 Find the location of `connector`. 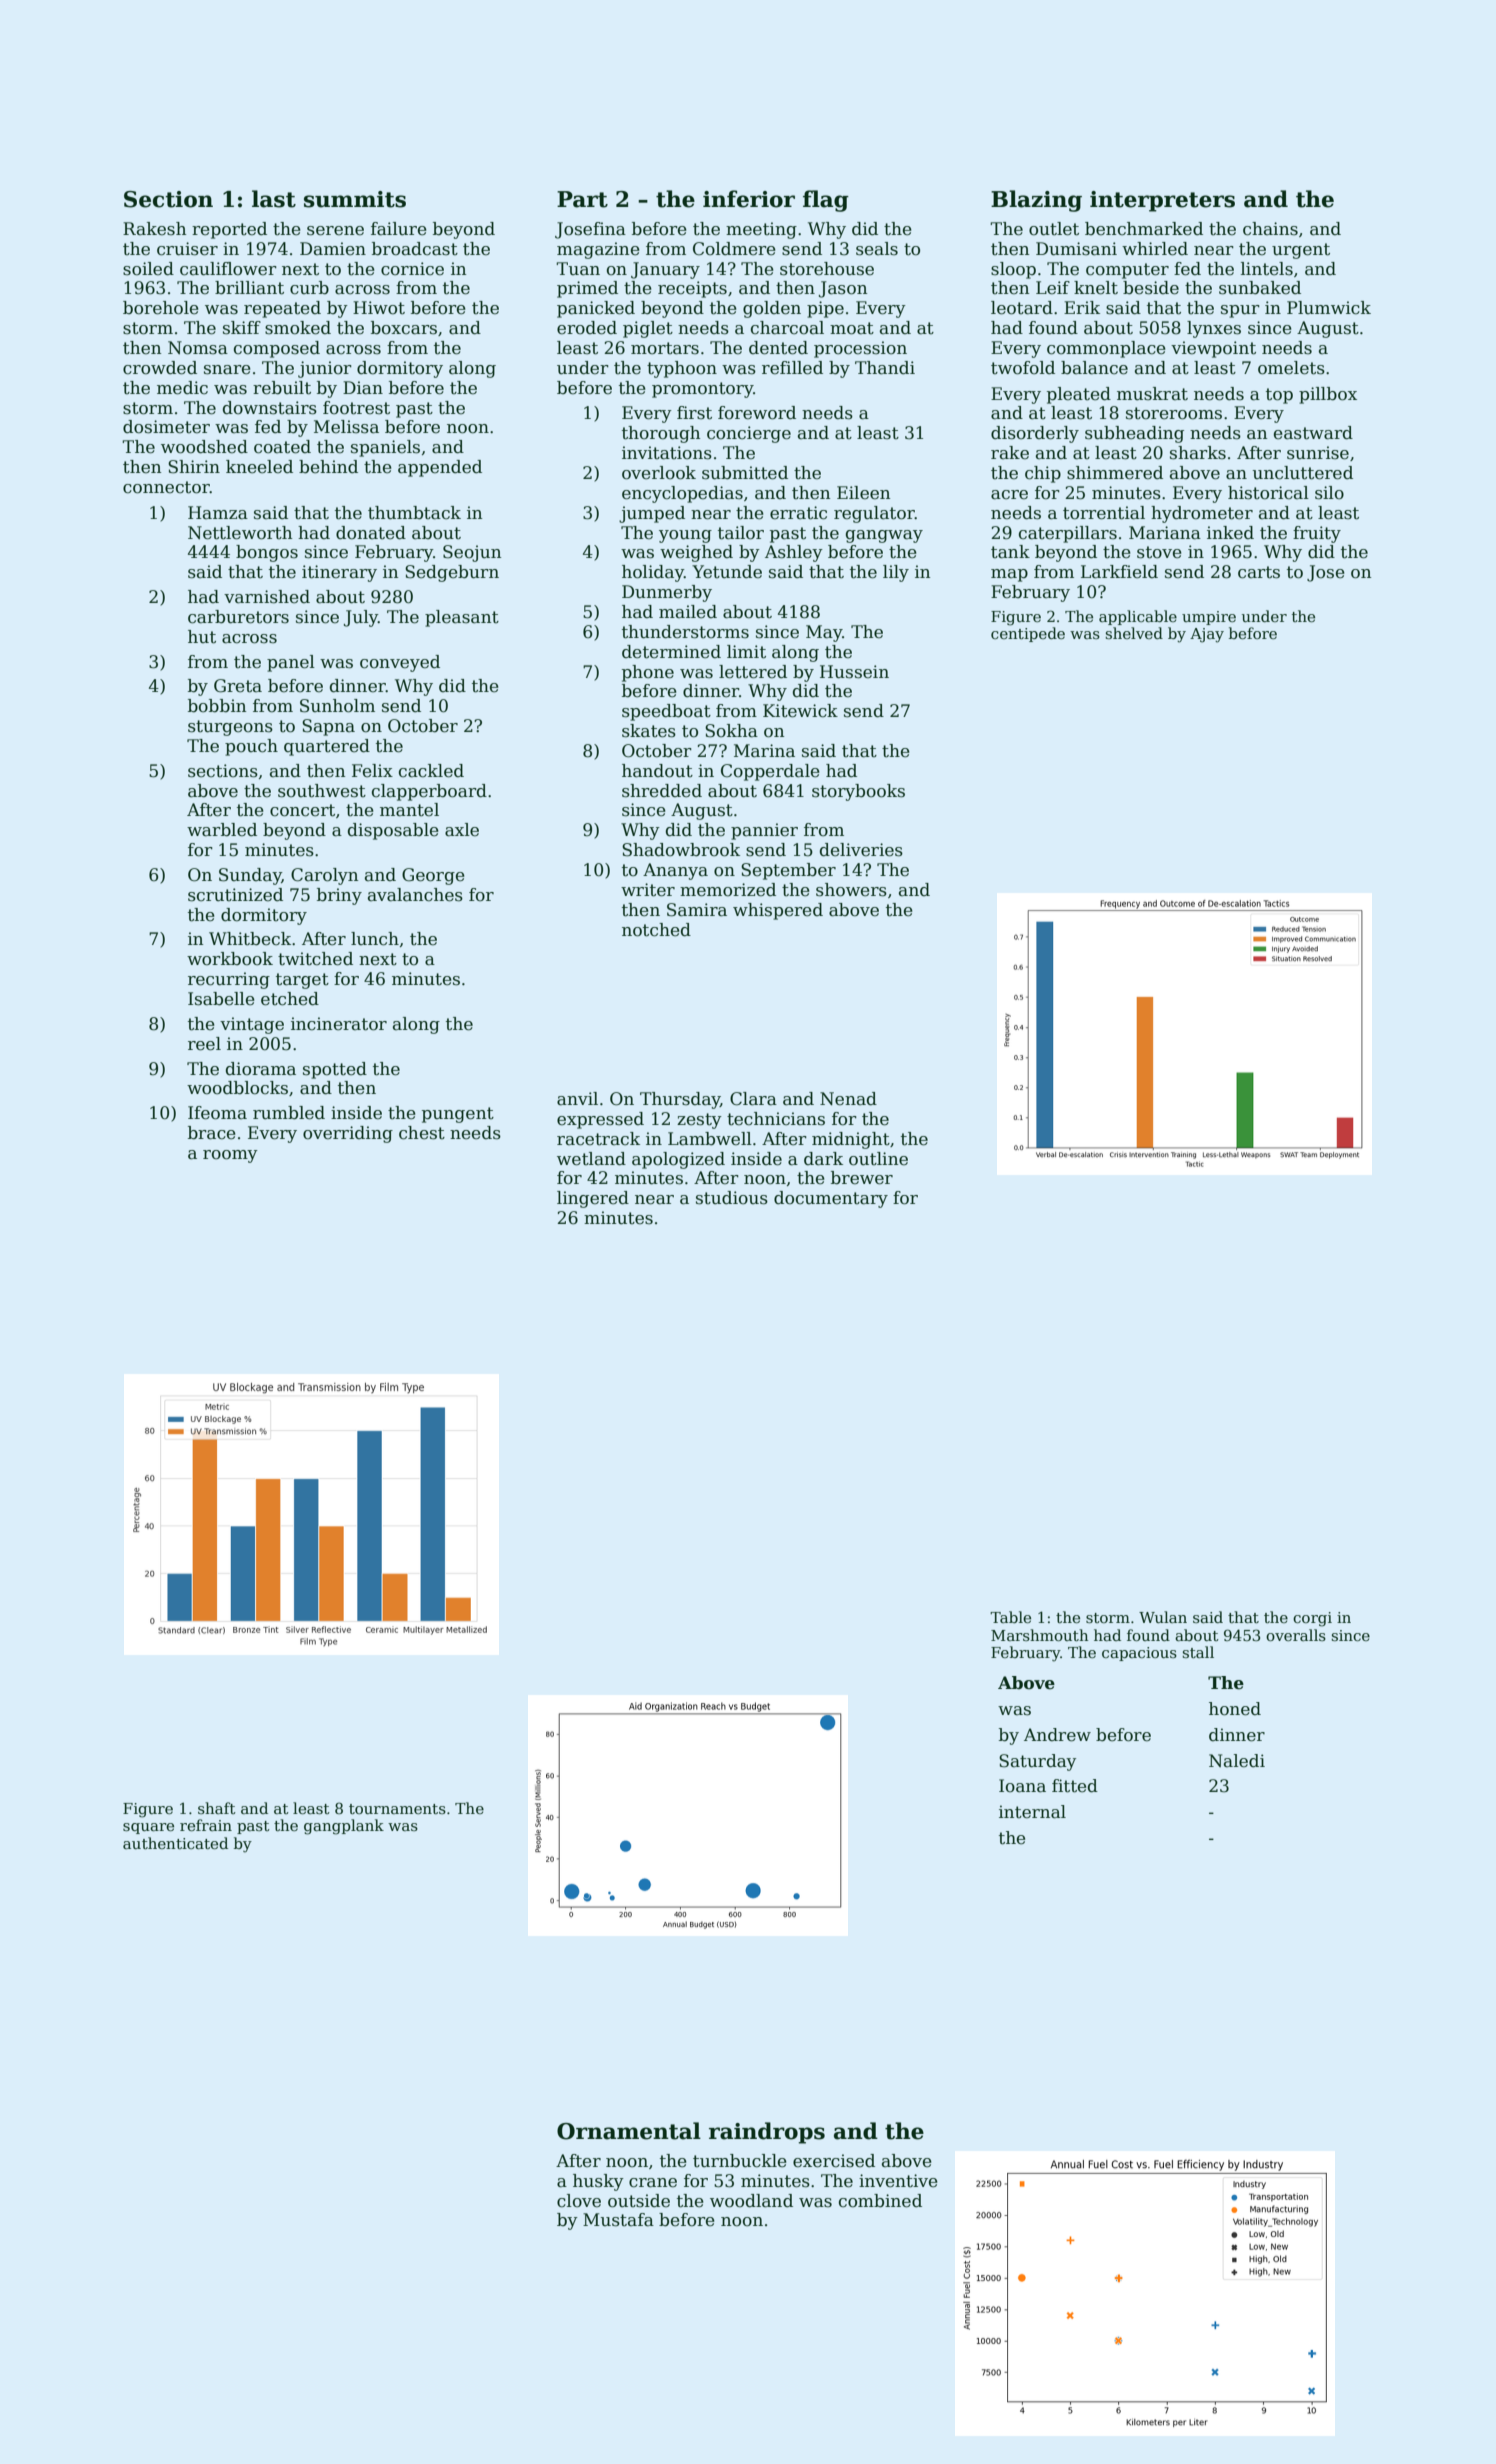

connector is located at coordinates (166, 487).
